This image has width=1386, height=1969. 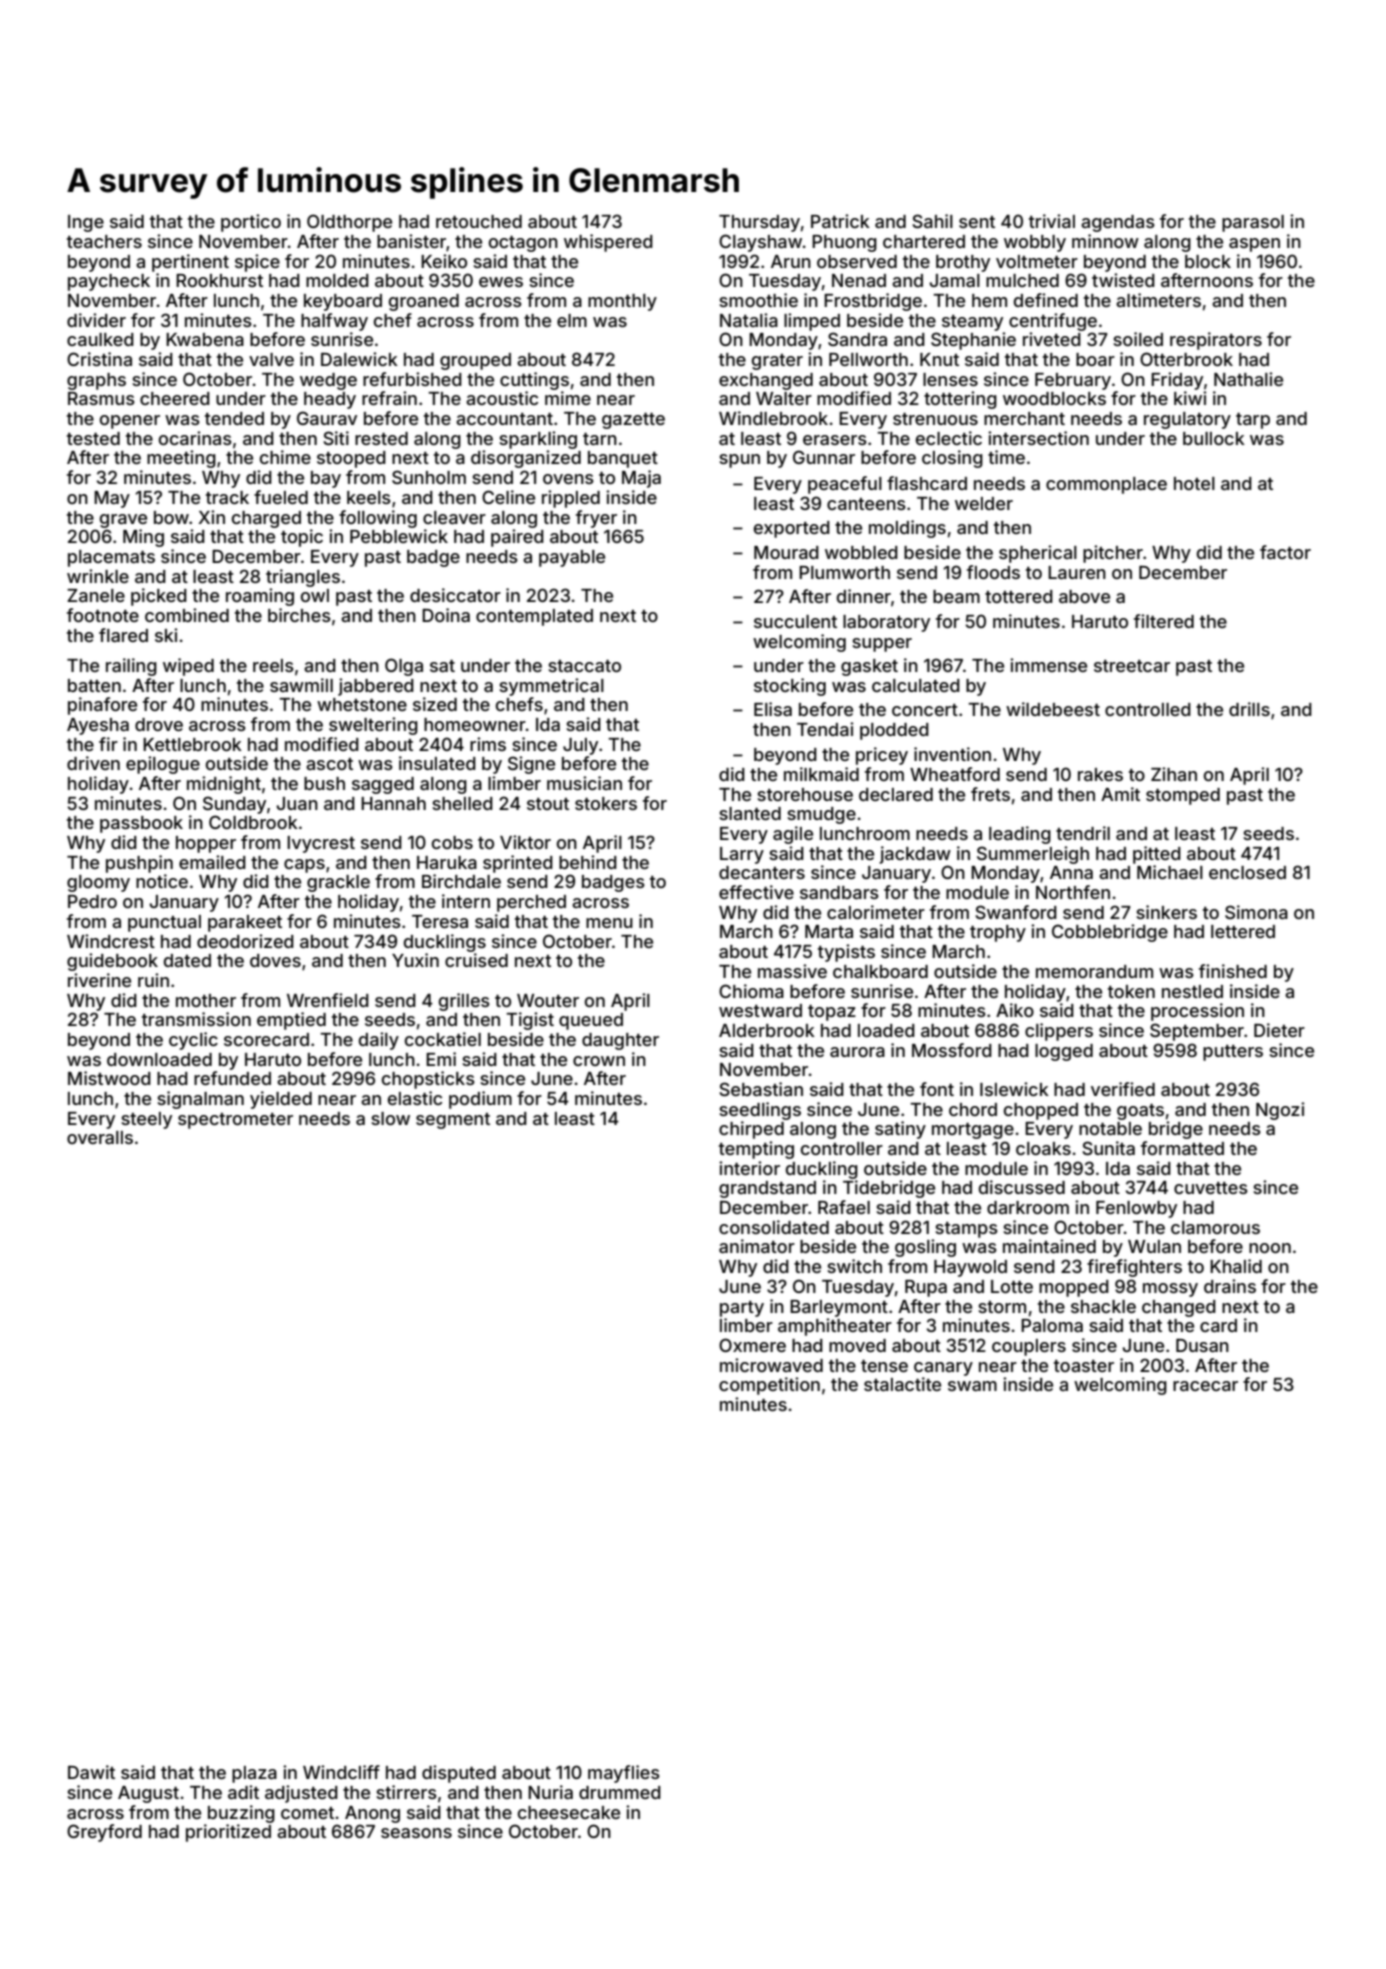 I want to click on sweltering, so click(x=373, y=726).
